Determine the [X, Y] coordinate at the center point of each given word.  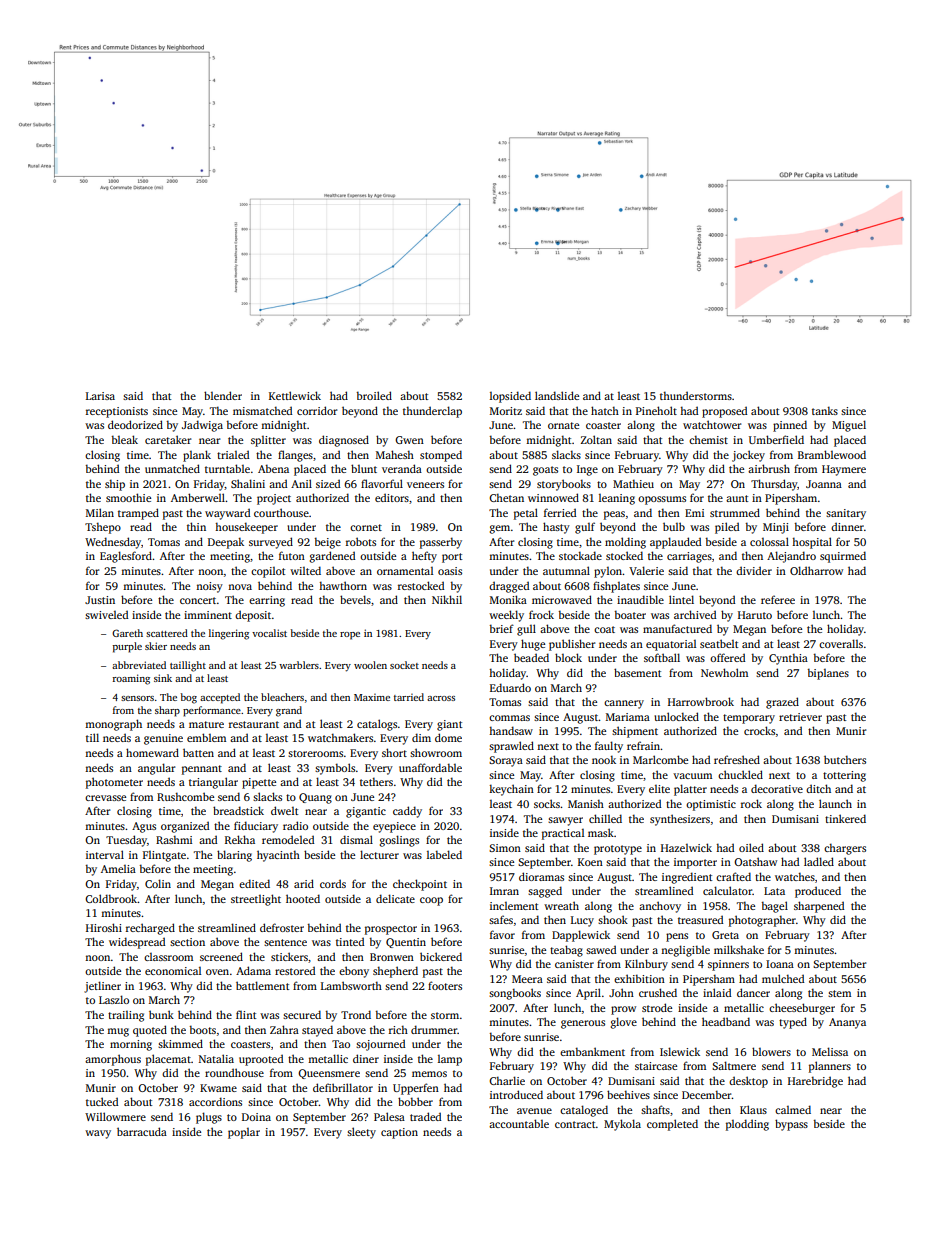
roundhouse [234, 1072]
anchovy [660, 907]
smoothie [128, 497]
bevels [355, 599]
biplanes [828, 674]
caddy [407, 812]
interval [105, 854]
